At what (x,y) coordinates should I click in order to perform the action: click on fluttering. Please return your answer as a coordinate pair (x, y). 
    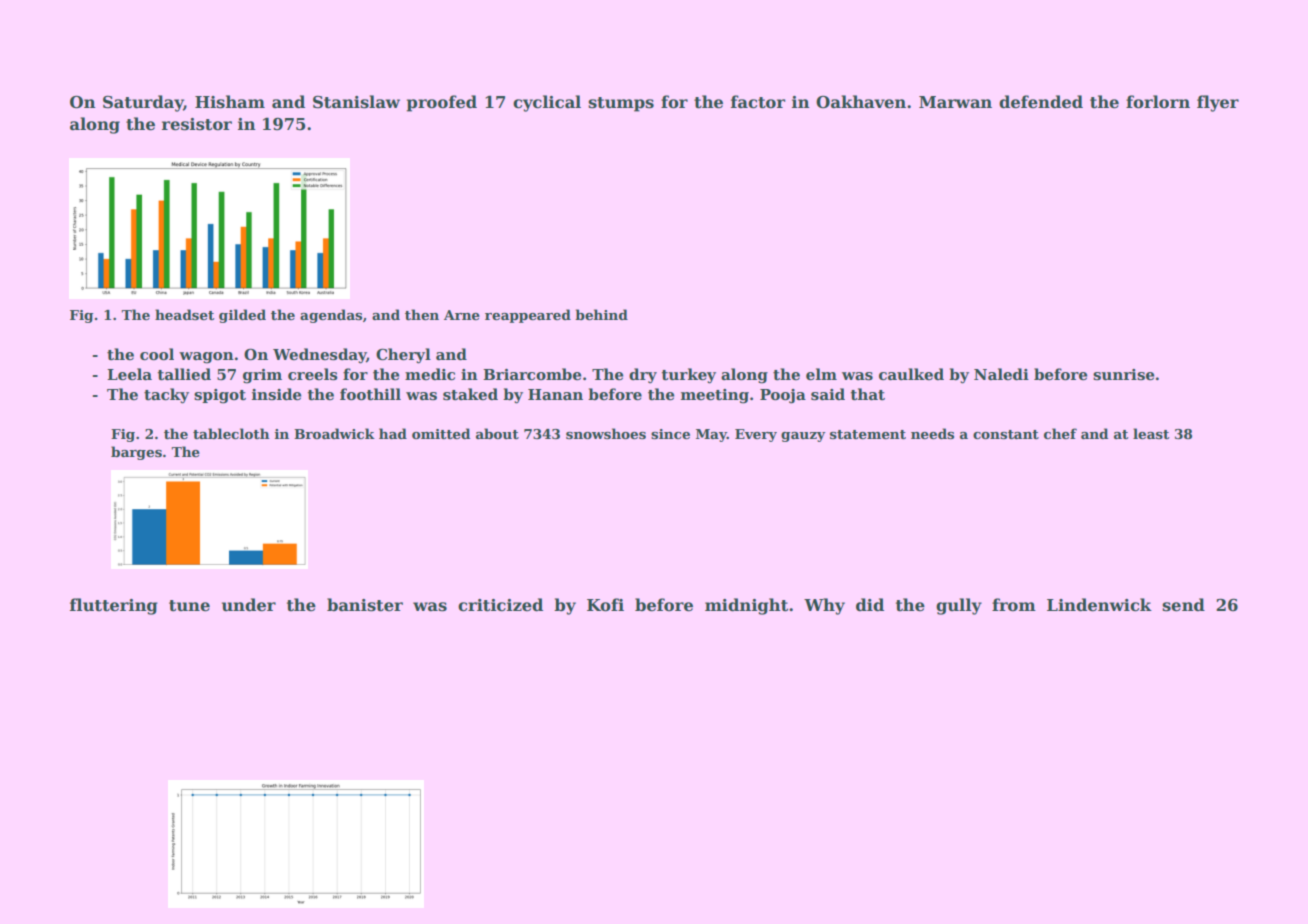
    Looking at the image, I should click on (114, 606).
